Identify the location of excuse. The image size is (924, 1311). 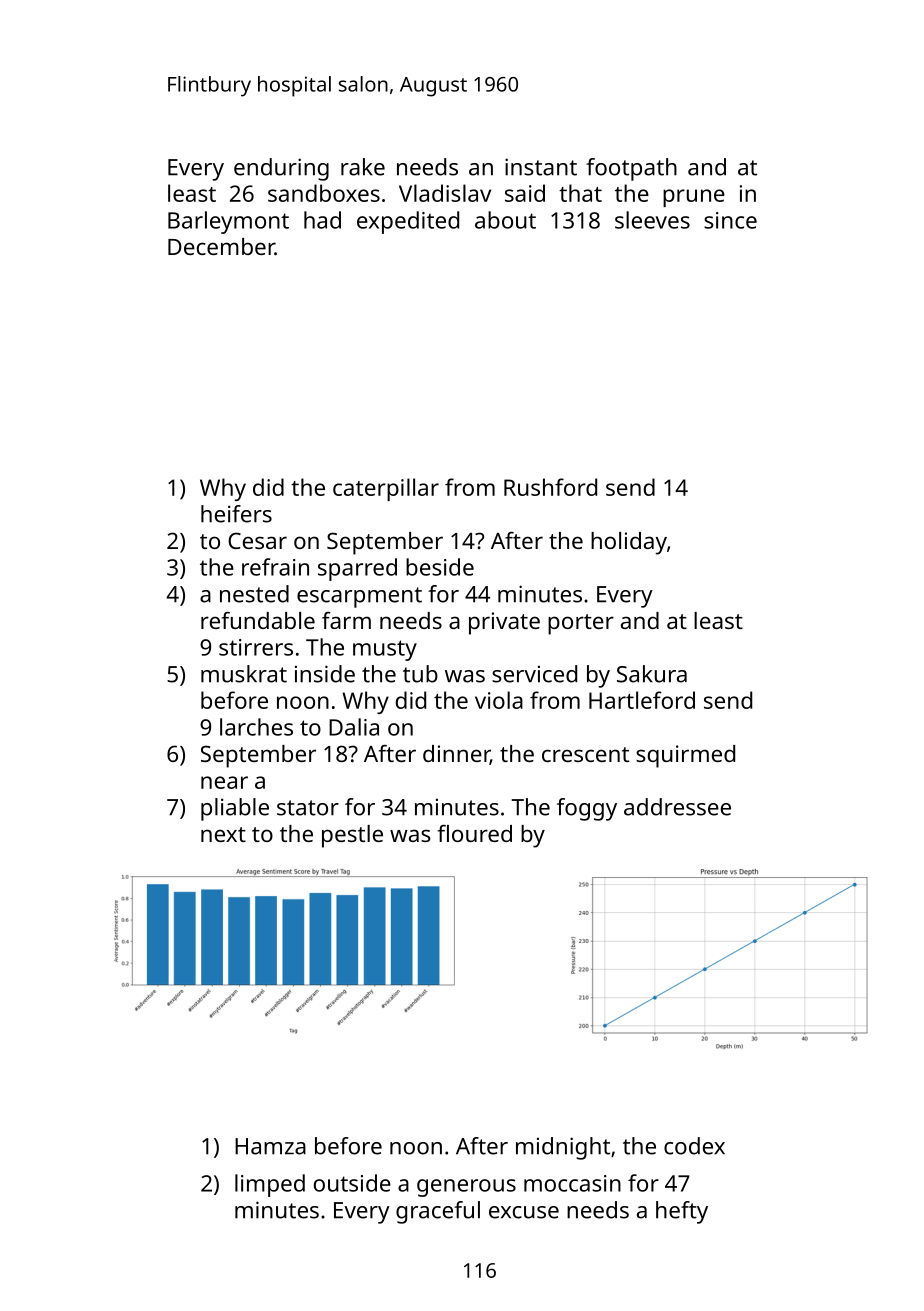
(524, 1212).
